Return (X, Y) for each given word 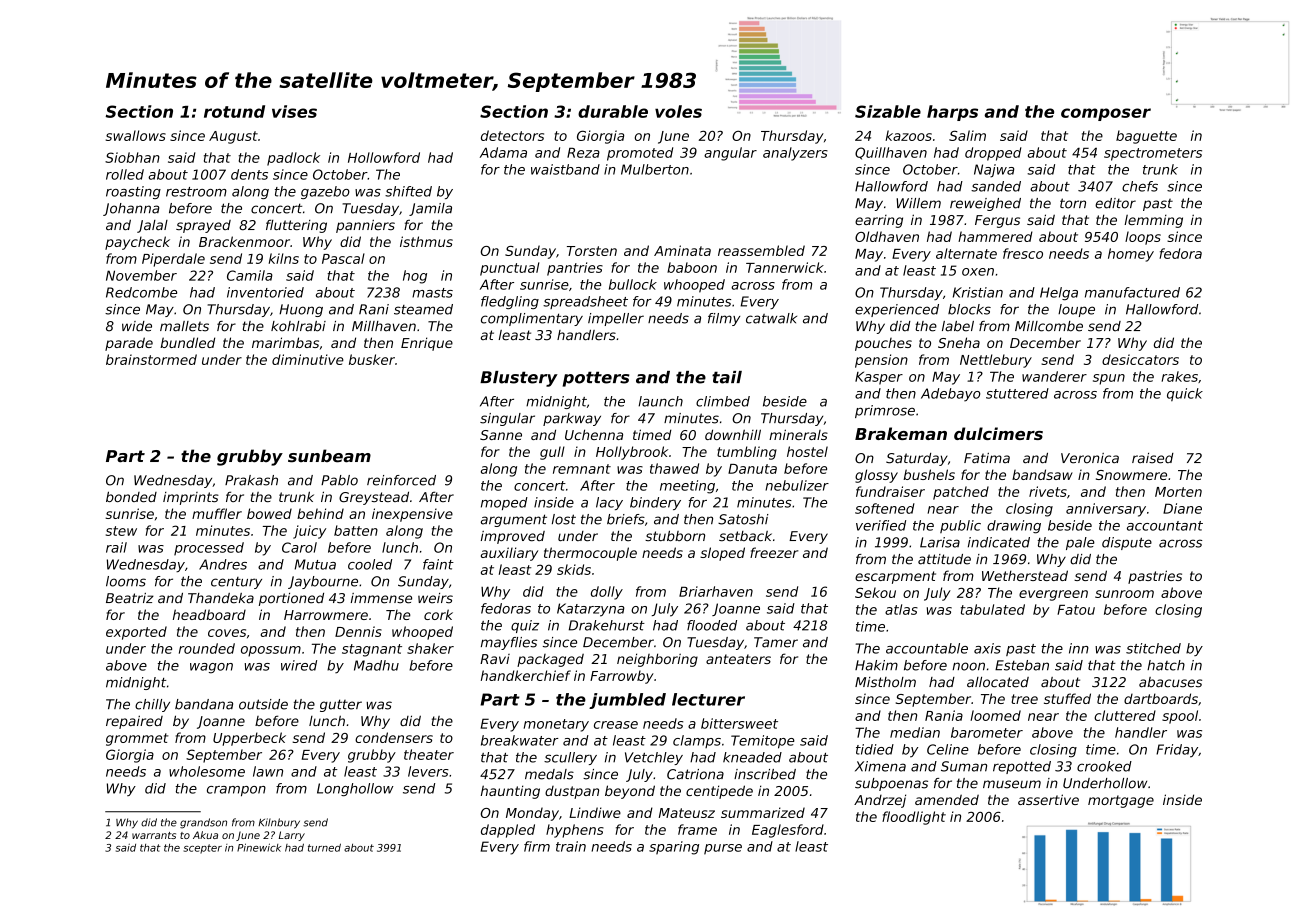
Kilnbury (279, 823)
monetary (556, 725)
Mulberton (655, 169)
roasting (133, 192)
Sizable (888, 111)
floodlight (914, 818)
